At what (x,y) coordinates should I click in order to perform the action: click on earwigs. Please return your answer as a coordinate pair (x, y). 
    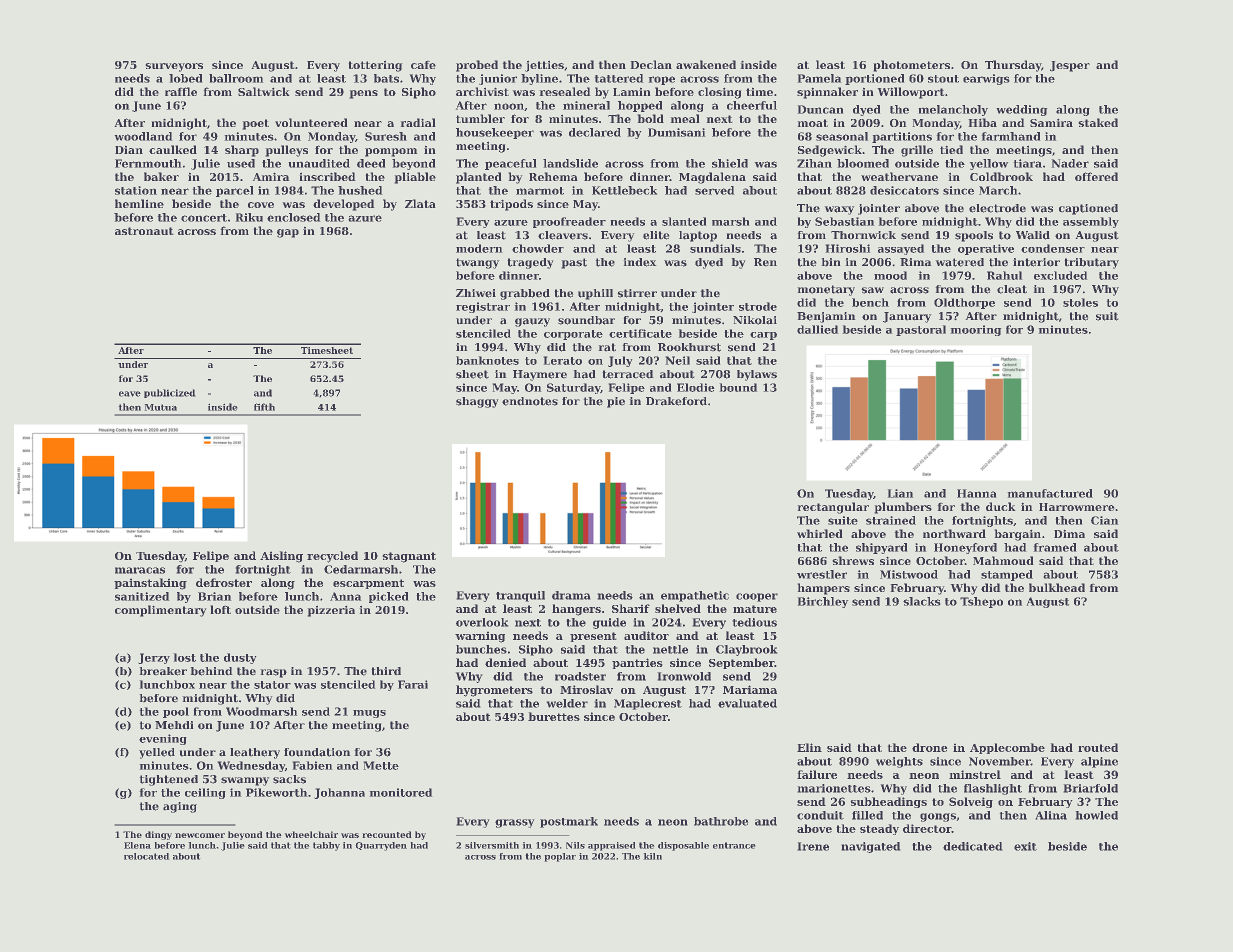
    Looking at the image, I should click on (986, 79).
